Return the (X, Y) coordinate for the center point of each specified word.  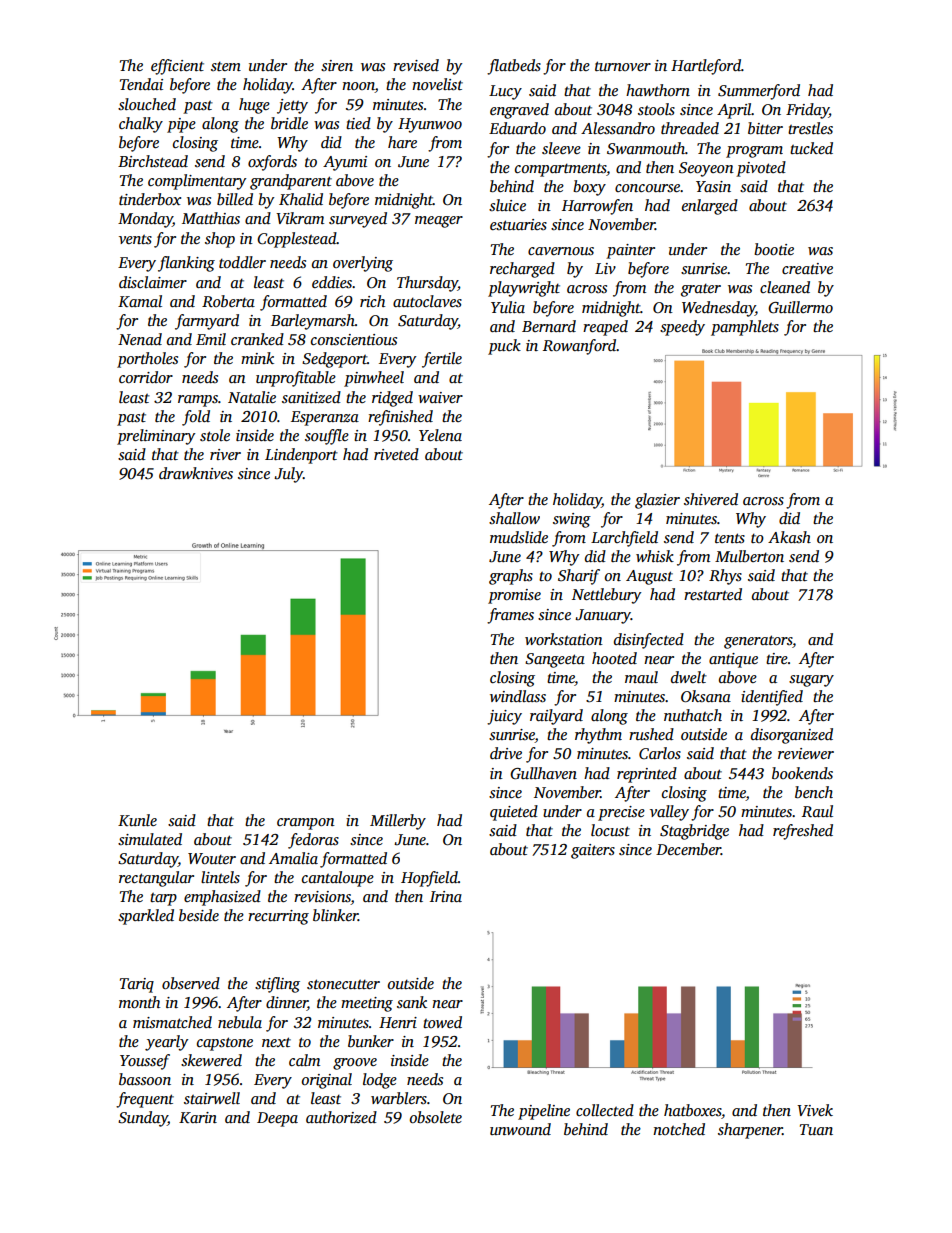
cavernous (561, 251)
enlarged (710, 207)
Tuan (816, 1129)
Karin (198, 1117)
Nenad (140, 339)
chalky (141, 125)
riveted (396, 454)
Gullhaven (543, 773)
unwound (520, 1129)
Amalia (293, 858)
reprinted (647, 775)
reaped (605, 328)
